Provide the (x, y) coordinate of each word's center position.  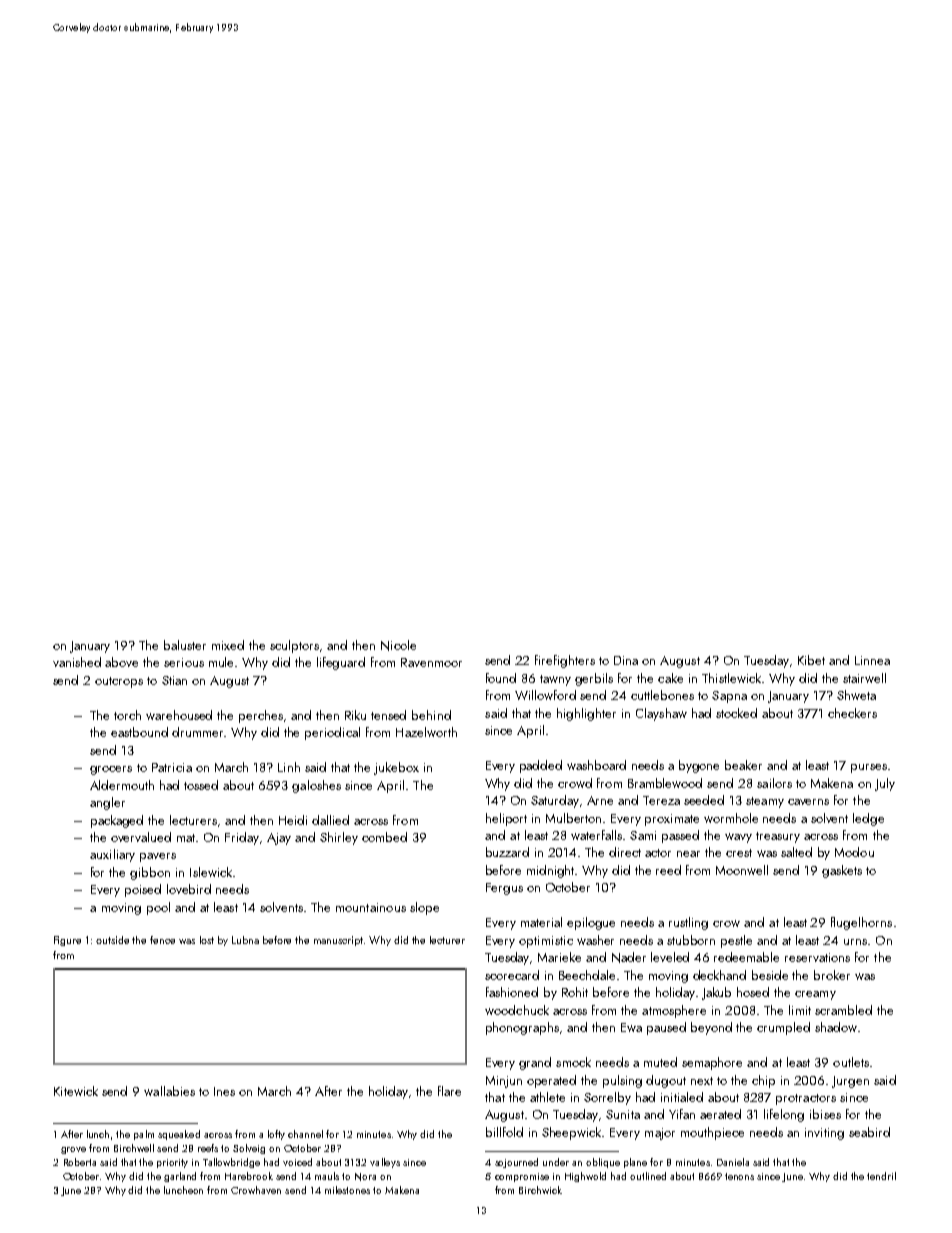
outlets (851, 1062)
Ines (224, 1091)
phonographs (522, 1028)
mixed (228, 645)
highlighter (586, 714)
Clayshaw (661, 714)
